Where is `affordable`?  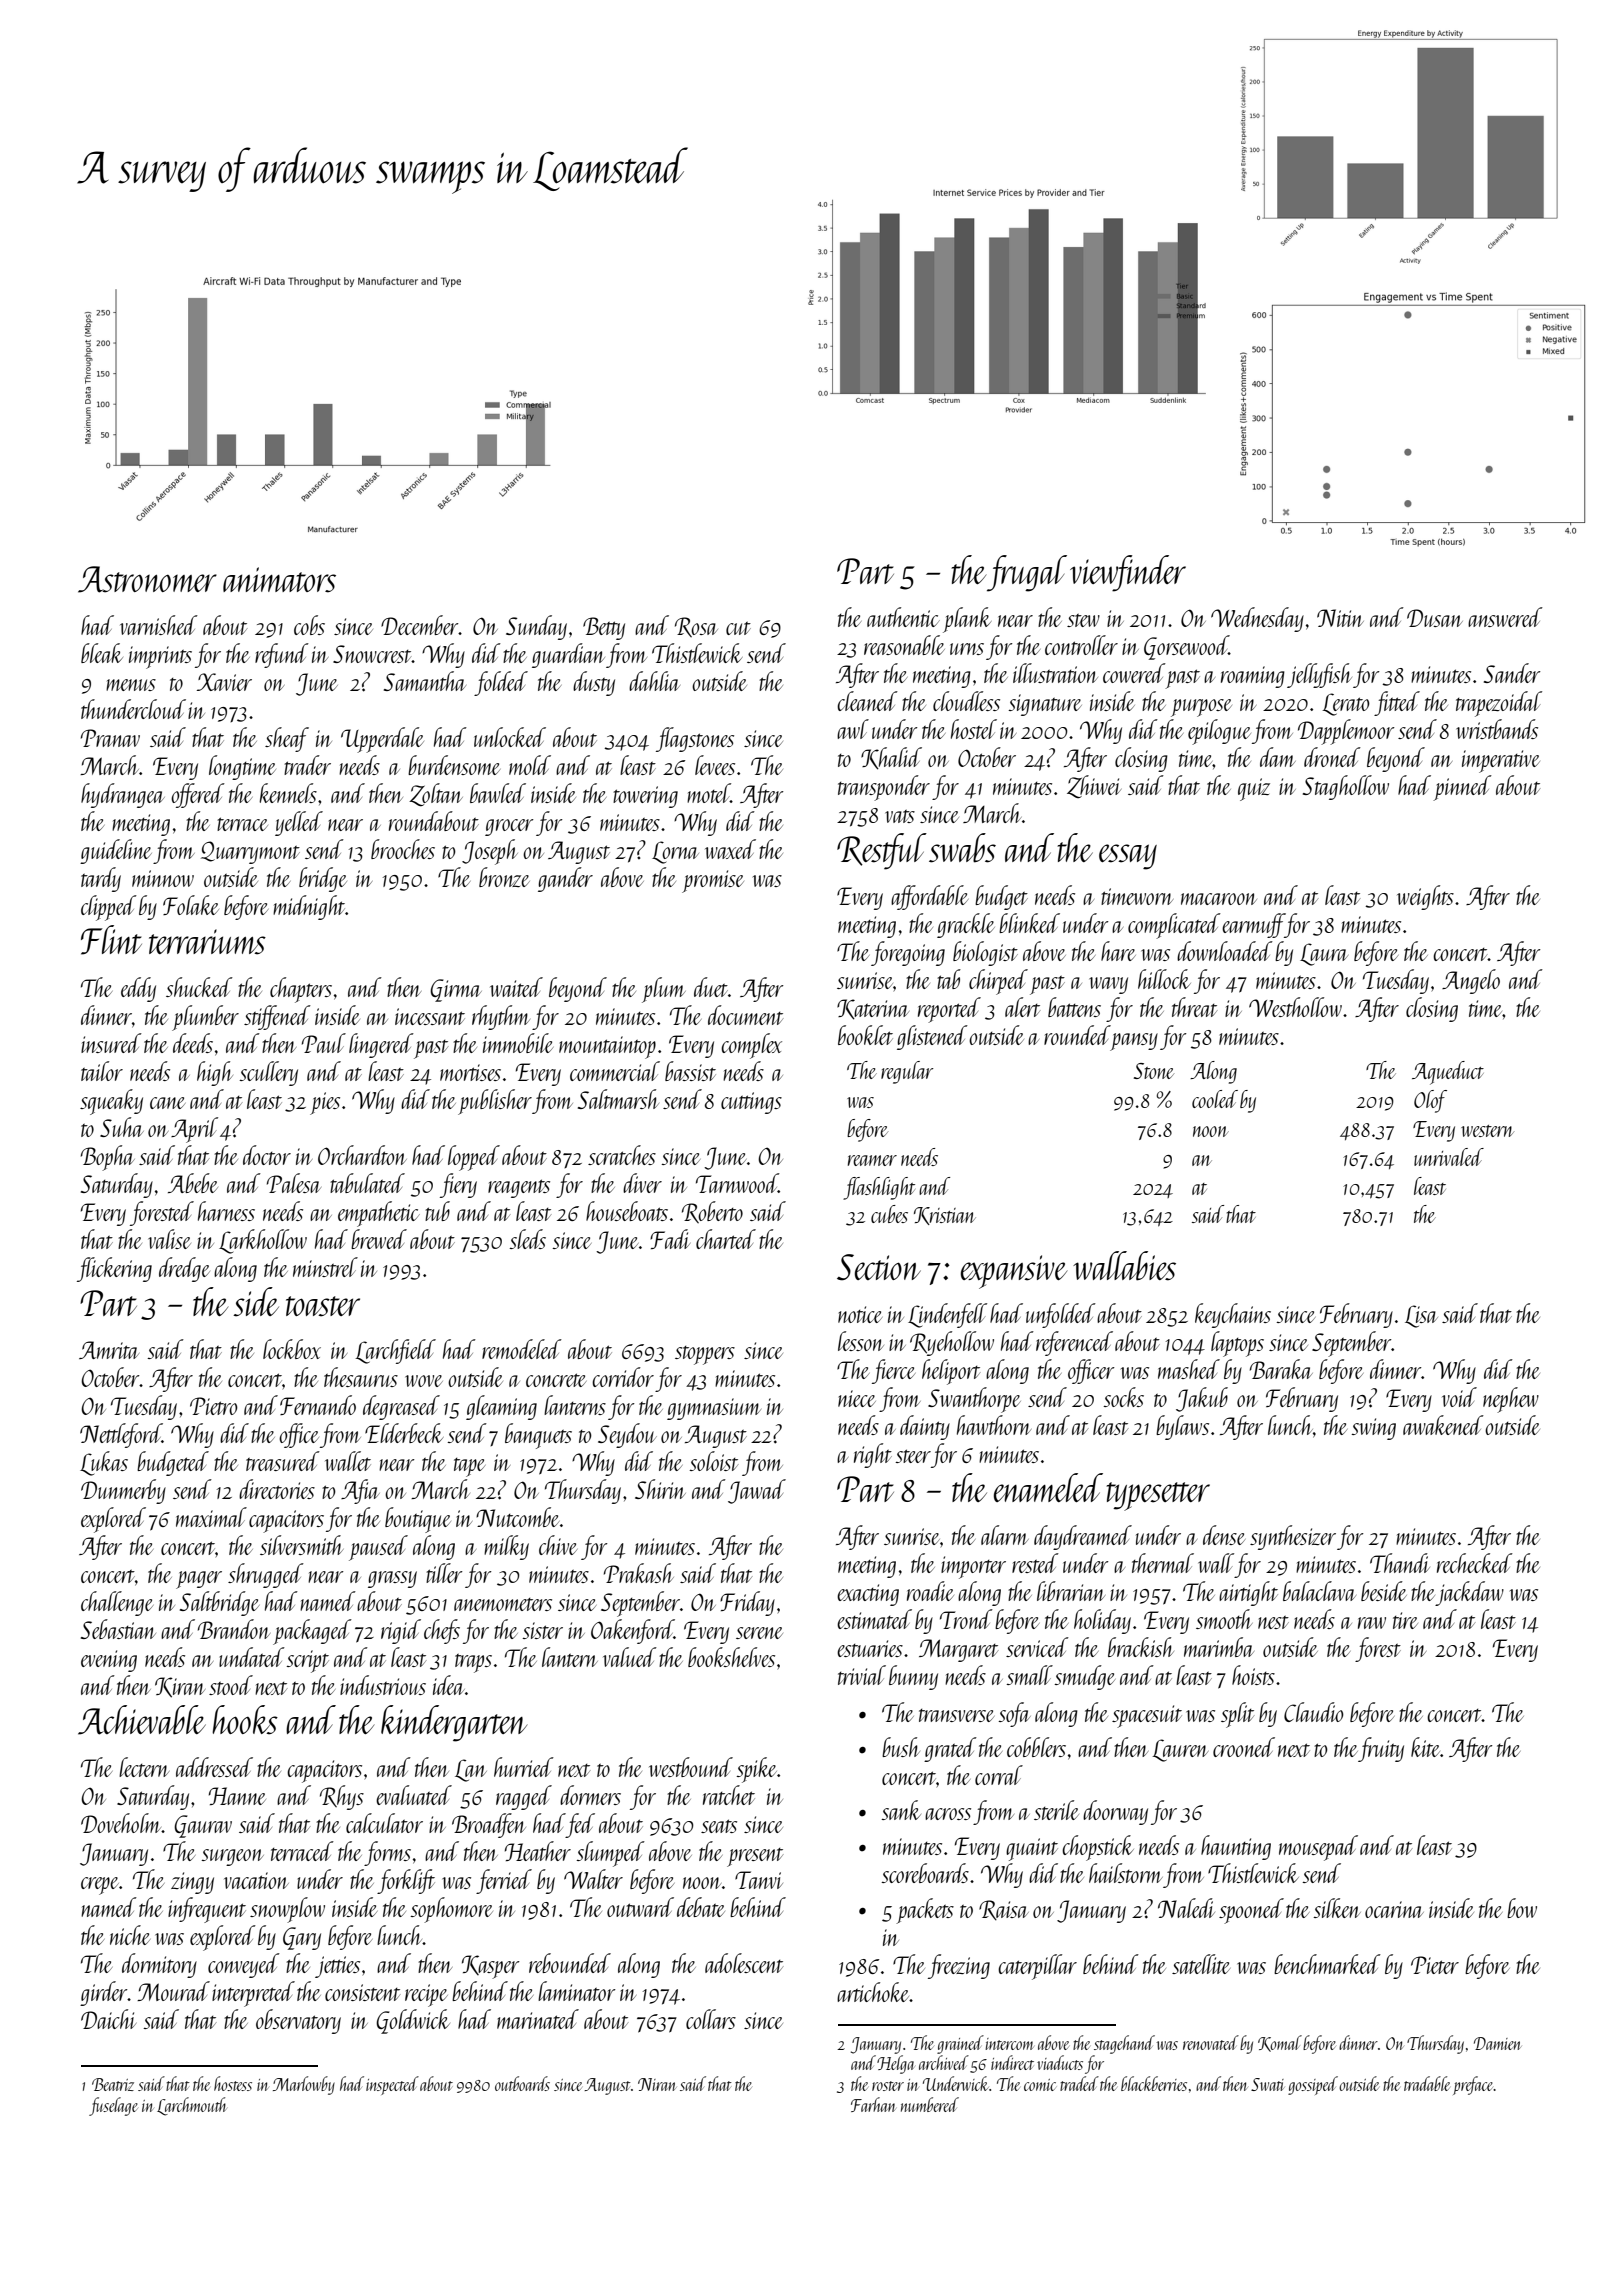
affordable is located at coordinates (929, 897).
